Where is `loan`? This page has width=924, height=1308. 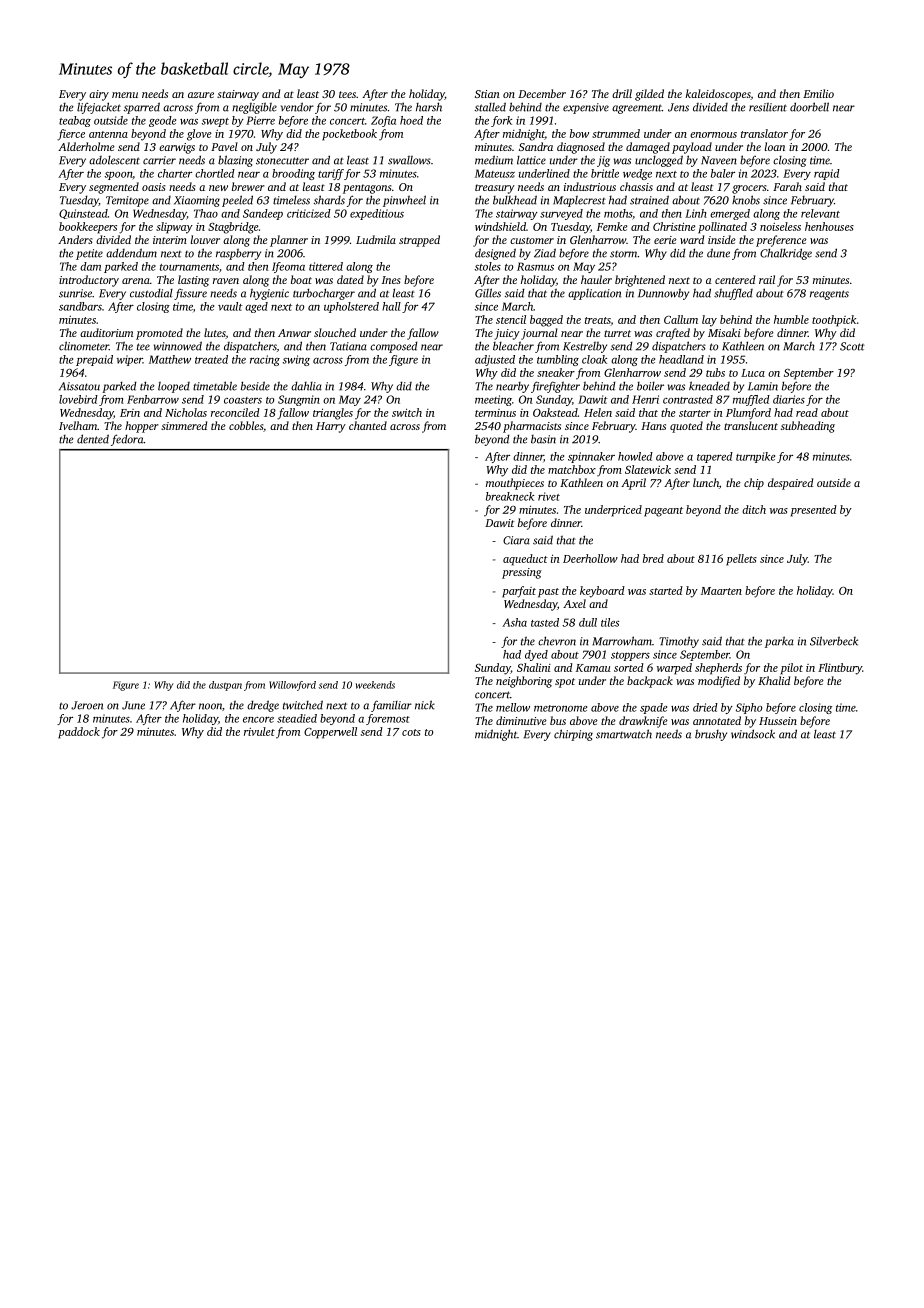 loan is located at coordinates (775, 146).
